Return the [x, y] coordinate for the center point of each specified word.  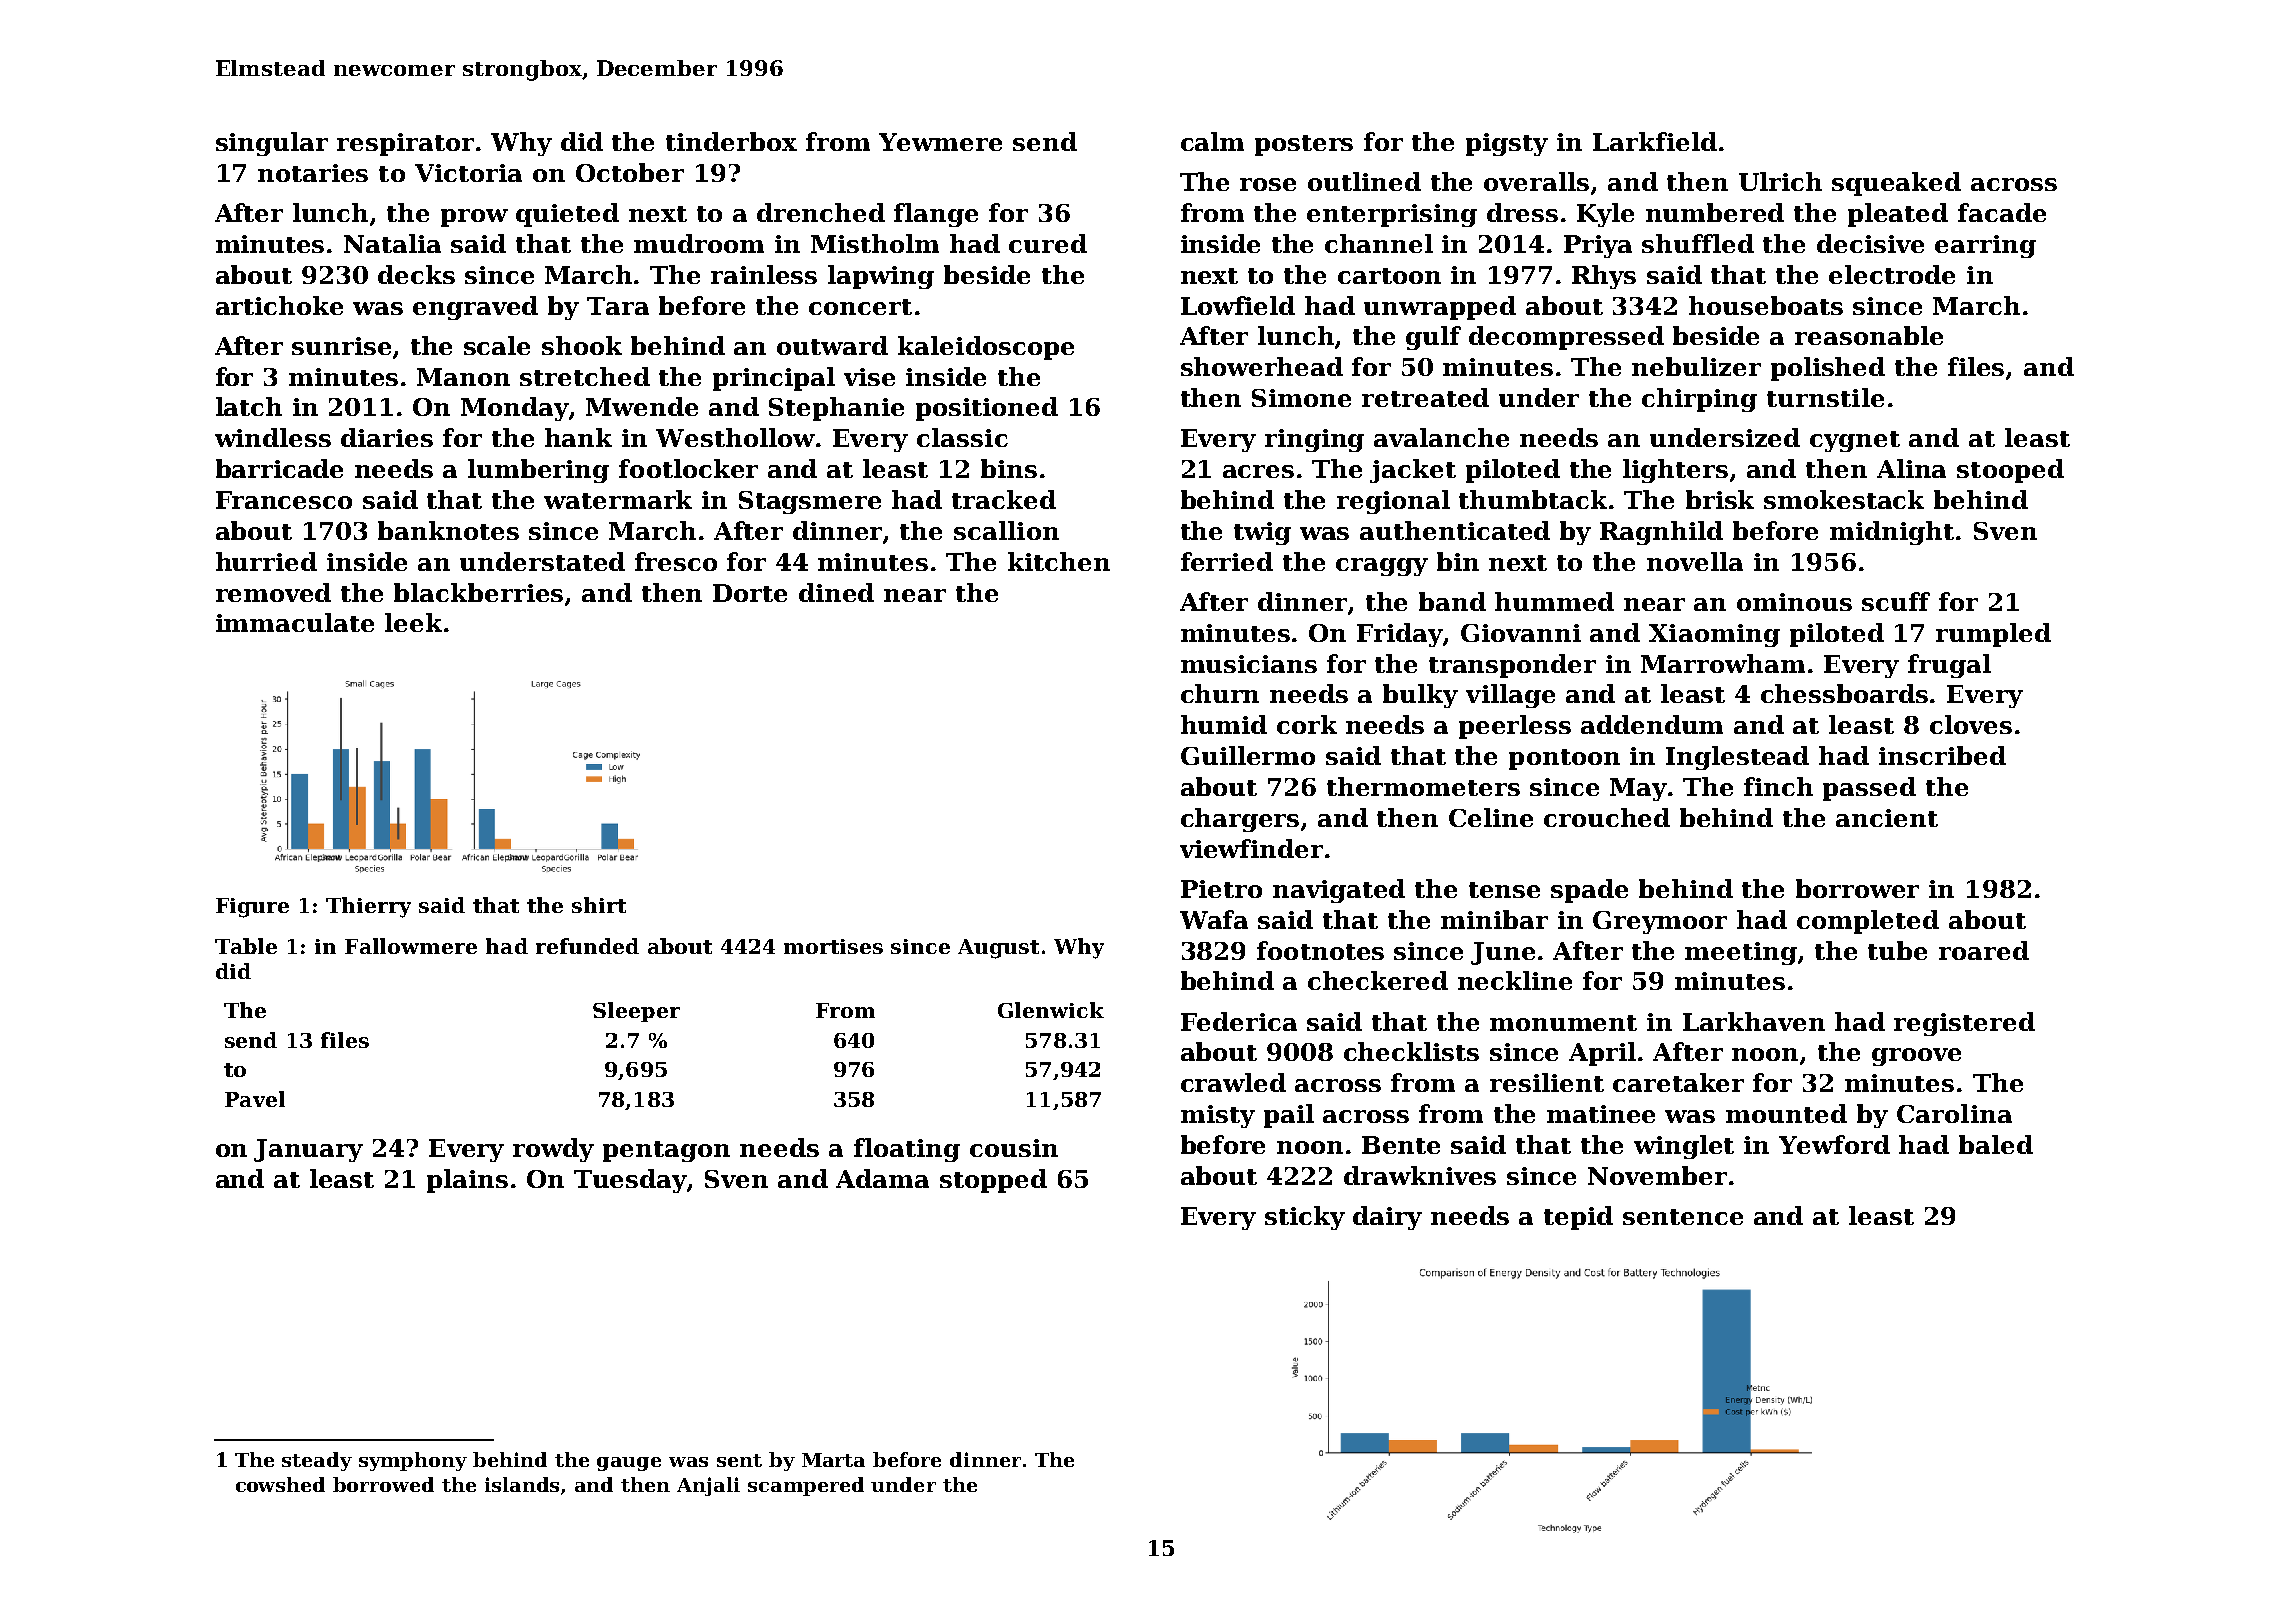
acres [1258, 471]
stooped [2010, 471]
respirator [405, 144]
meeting [1741, 953]
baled [1996, 1144]
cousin [1014, 1148]
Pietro [1221, 889]
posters [1304, 145]
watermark [618, 499]
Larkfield [1655, 141]
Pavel [255, 1099]
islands [522, 1484]
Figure [252, 908]
